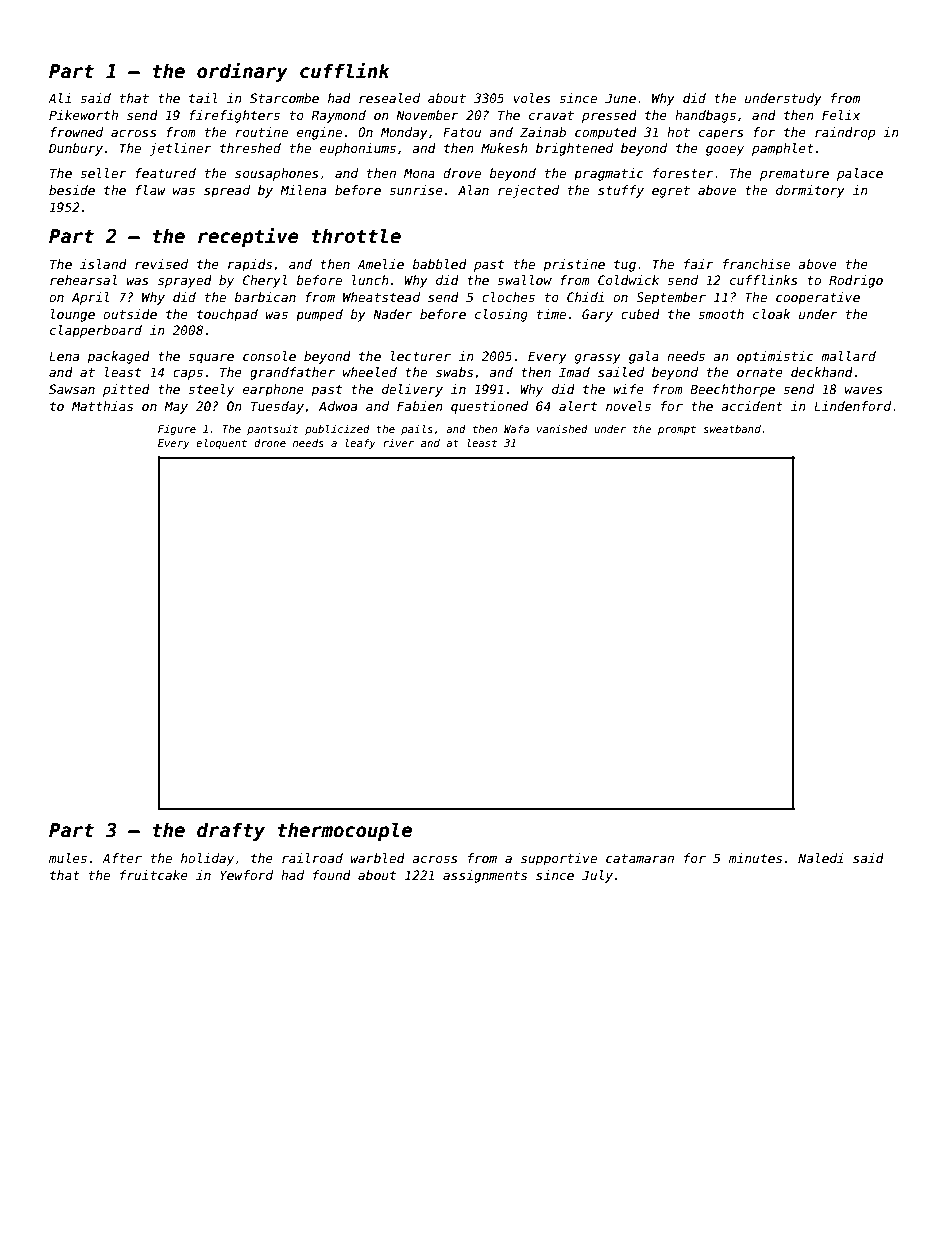 This document has width=952, height=1233. What do you see at coordinates (841, 115) in the document?
I see `Felix` at bounding box center [841, 115].
